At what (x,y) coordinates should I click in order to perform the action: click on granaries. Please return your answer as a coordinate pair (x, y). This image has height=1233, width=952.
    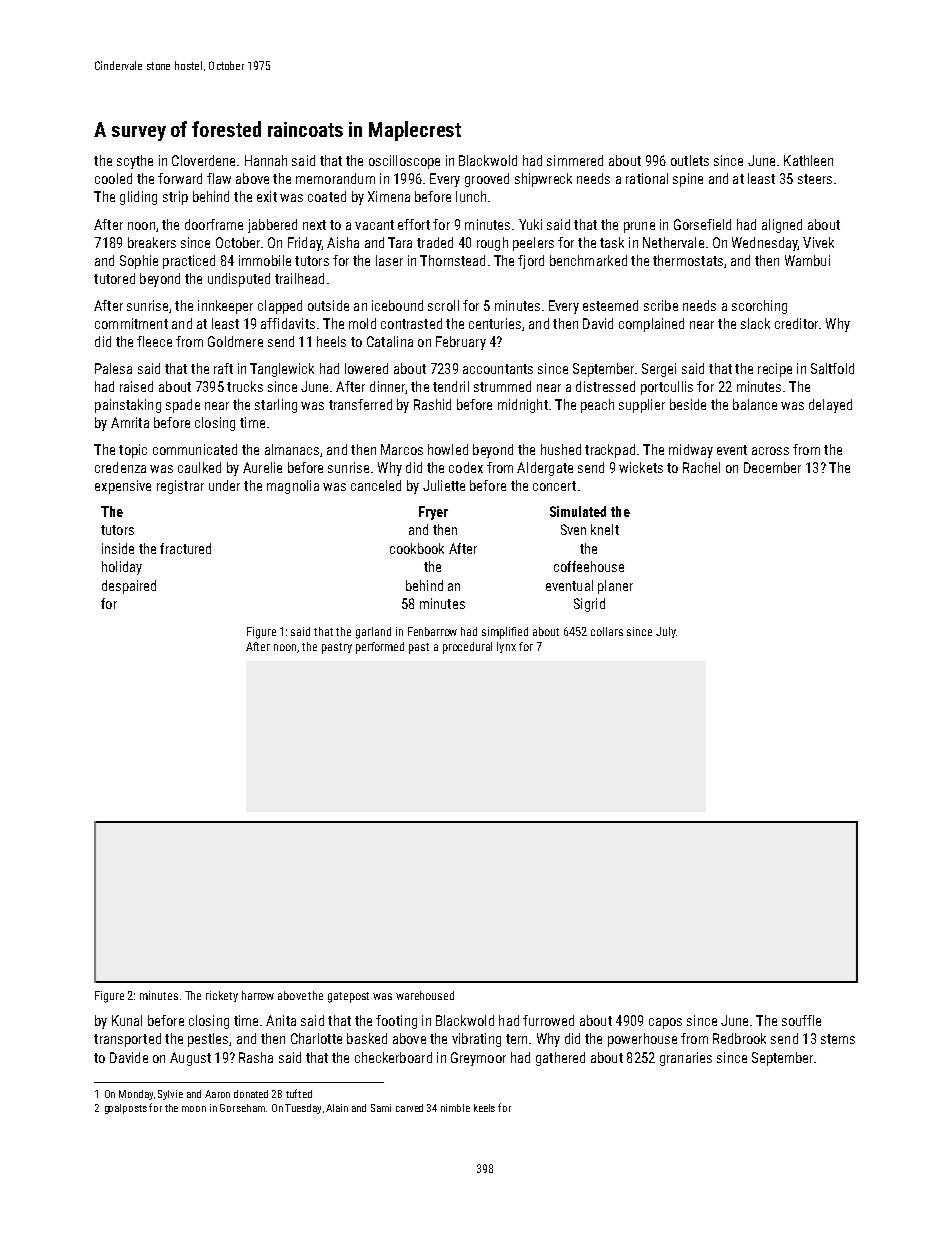
    Looking at the image, I should click on (686, 1059).
